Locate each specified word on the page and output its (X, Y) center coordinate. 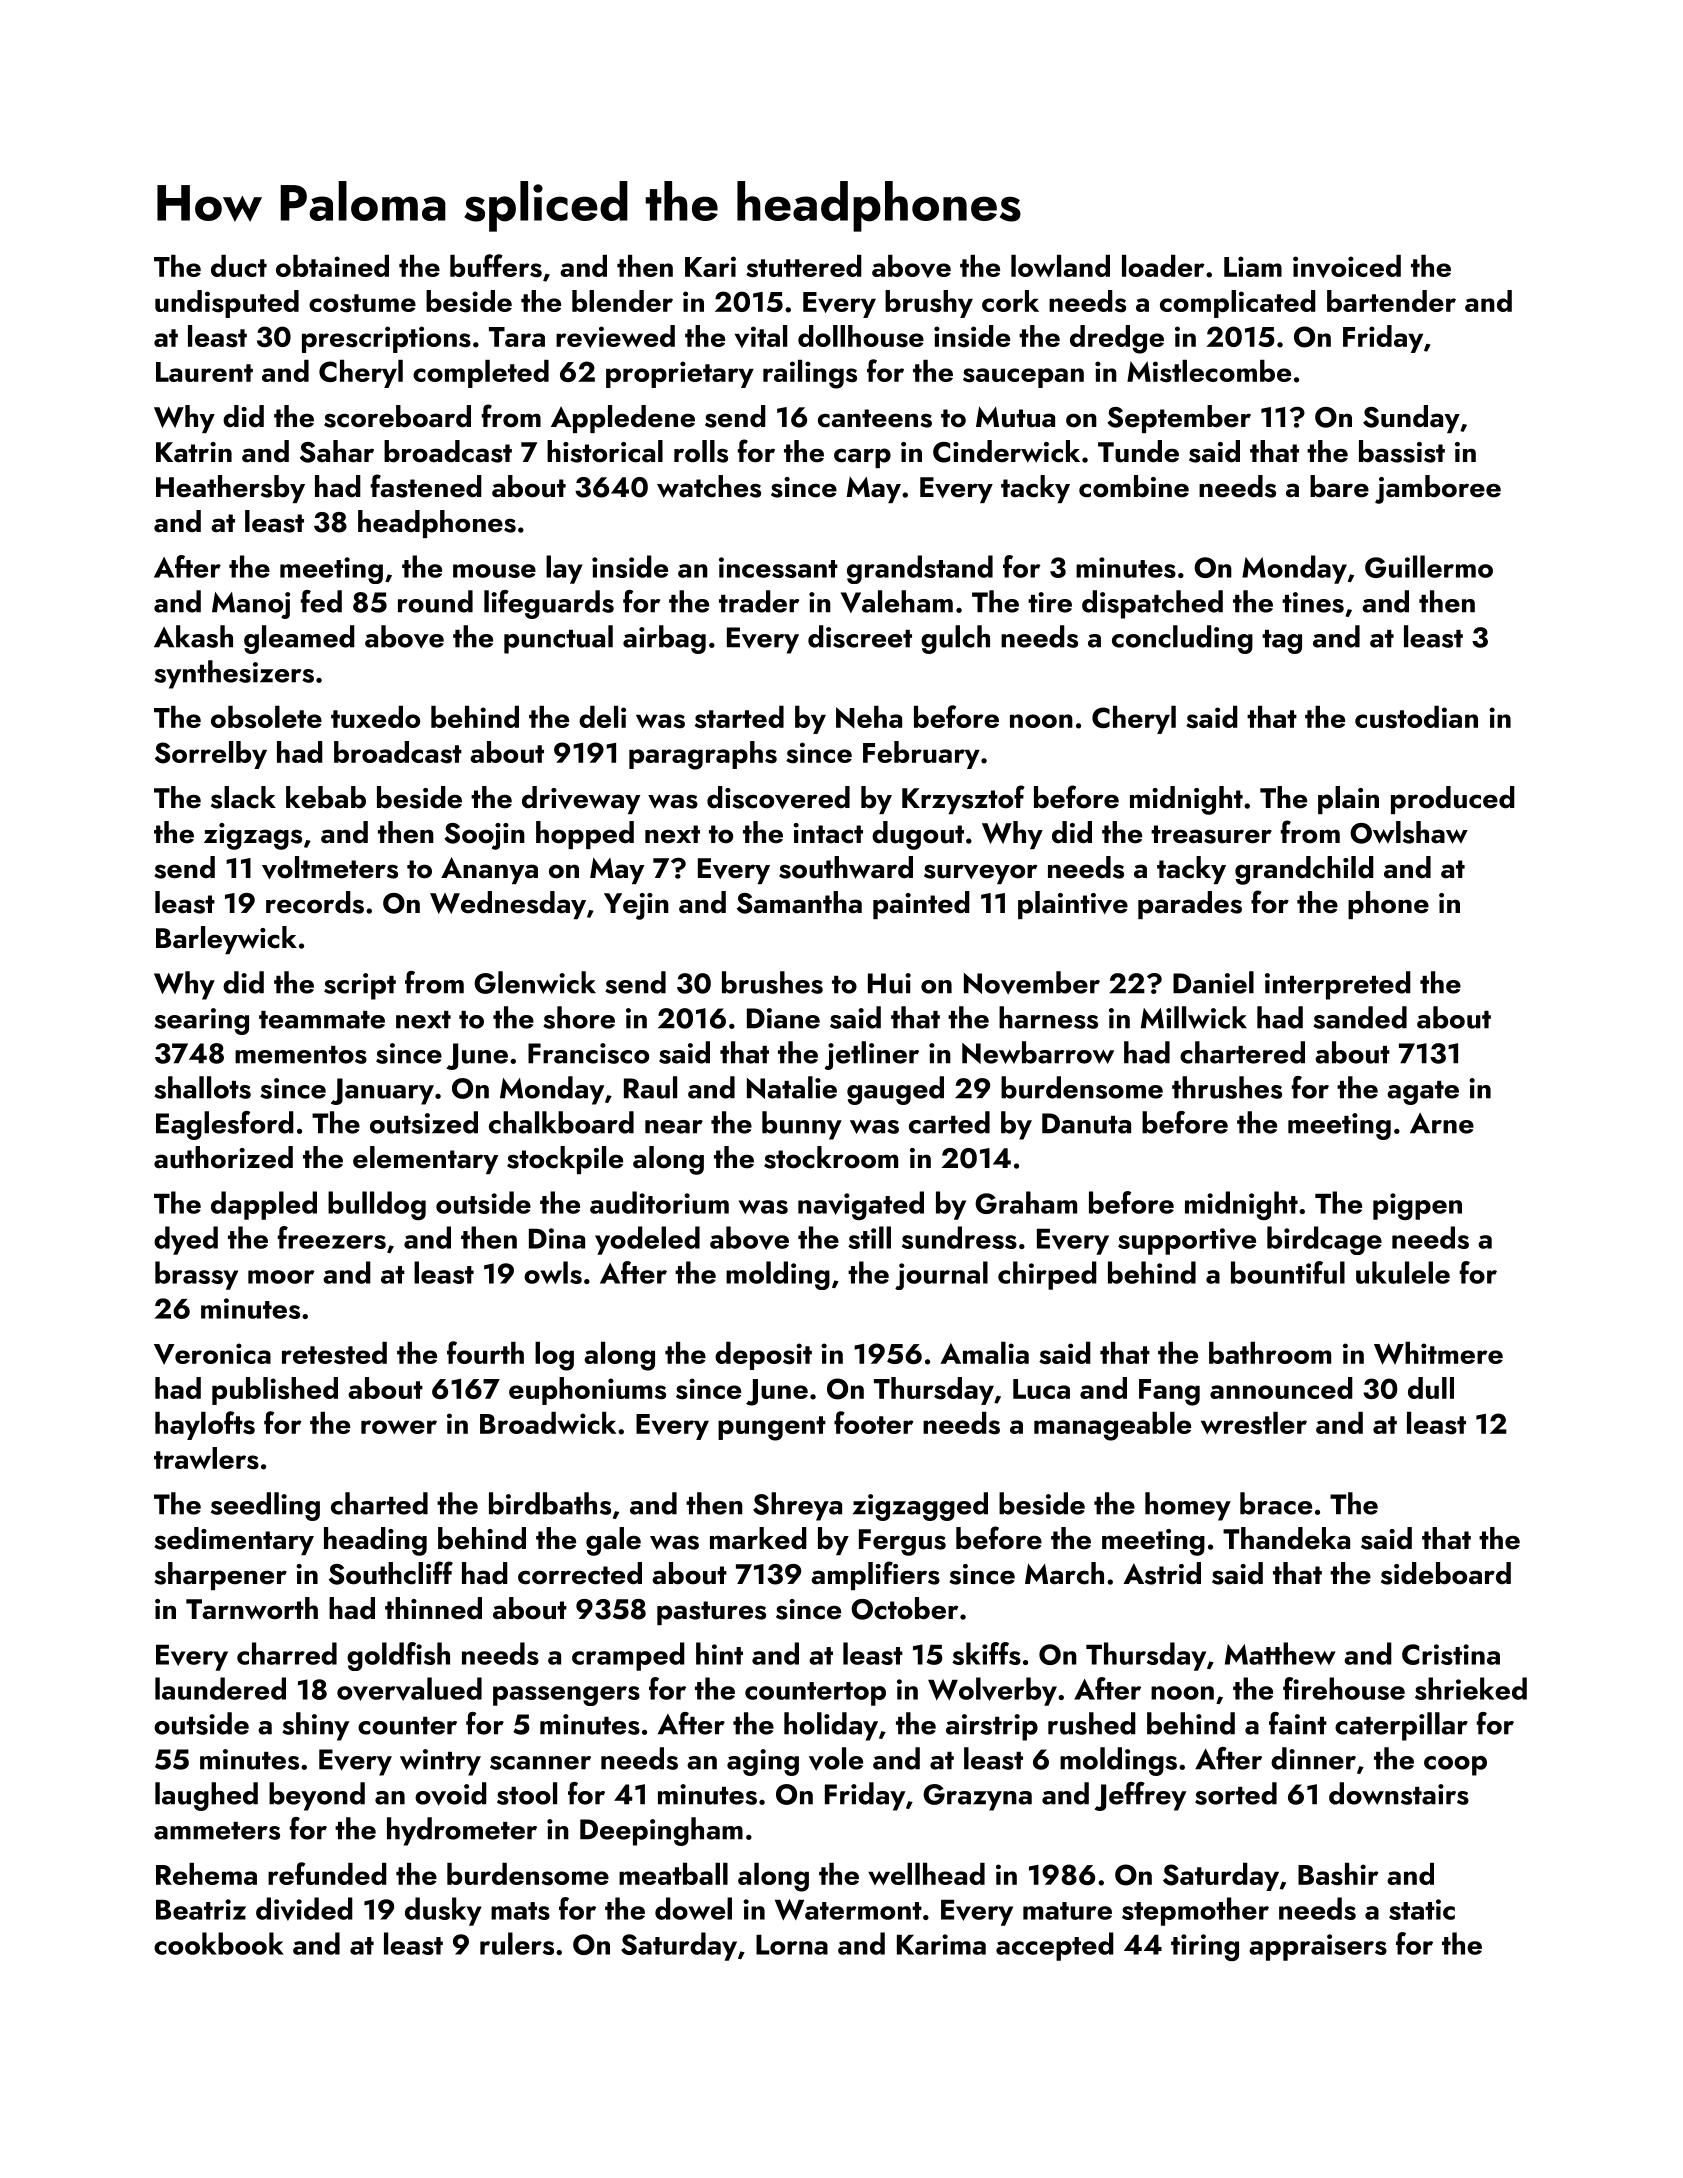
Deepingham (661, 1831)
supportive (1187, 1241)
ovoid (451, 1794)
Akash (193, 636)
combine (1134, 486)
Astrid (1162, 1573)
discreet (860, 636)
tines (1313, 602)
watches (709, 486)
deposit (763, 1356)
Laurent (204, 372)
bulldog (377, 1205)
